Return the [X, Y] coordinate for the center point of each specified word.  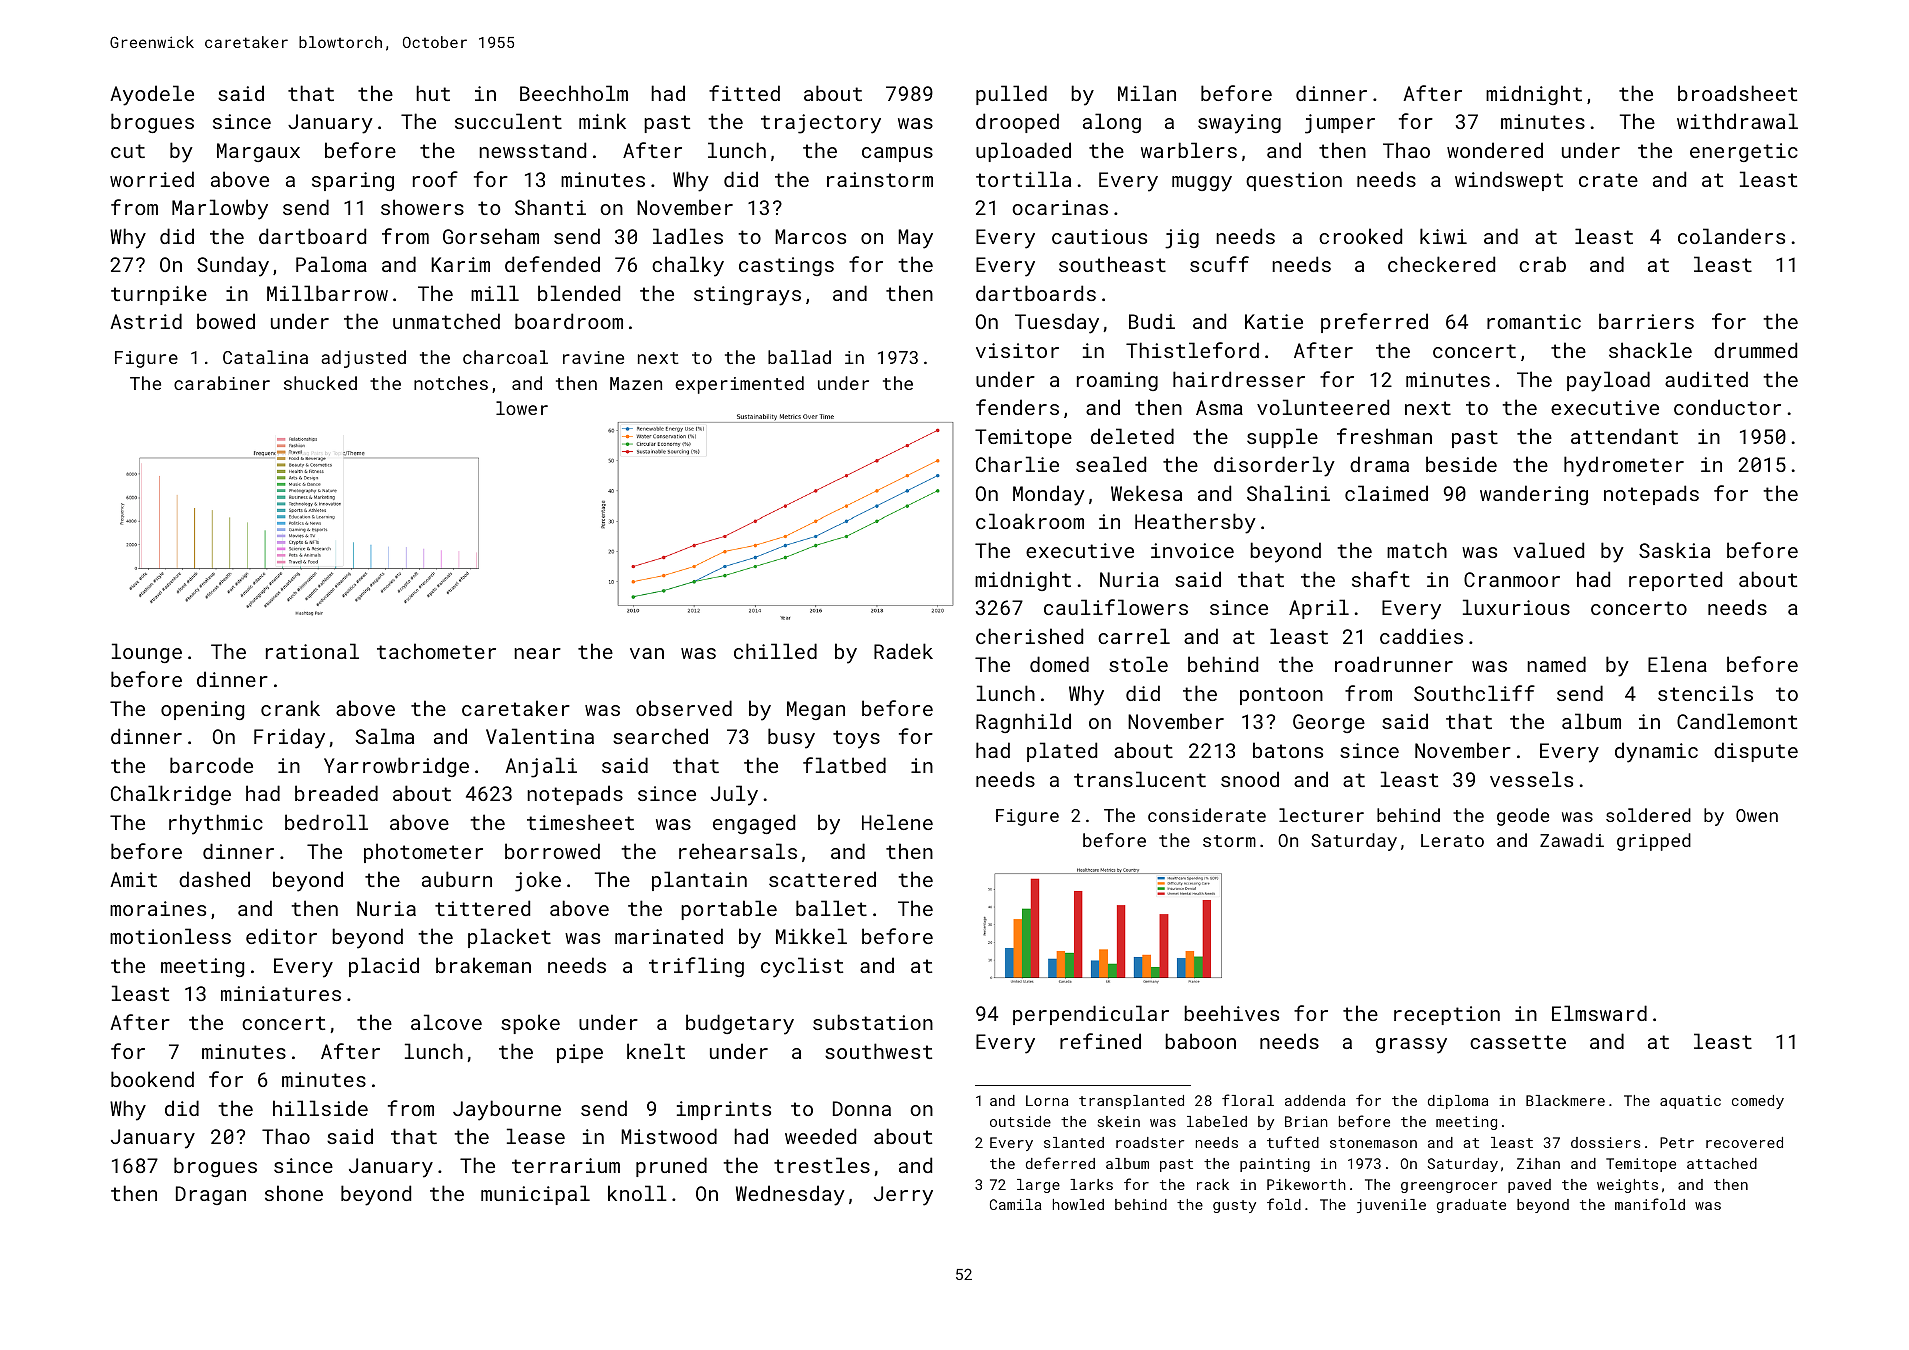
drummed [1755, 350]
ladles [688, 236]
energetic [1744, 152]
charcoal [505, 357]
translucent [1140, 779]
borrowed [552, 851]
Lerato [1452, 840]
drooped [1017, 123]
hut [433, 93]
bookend [152, 1079]
